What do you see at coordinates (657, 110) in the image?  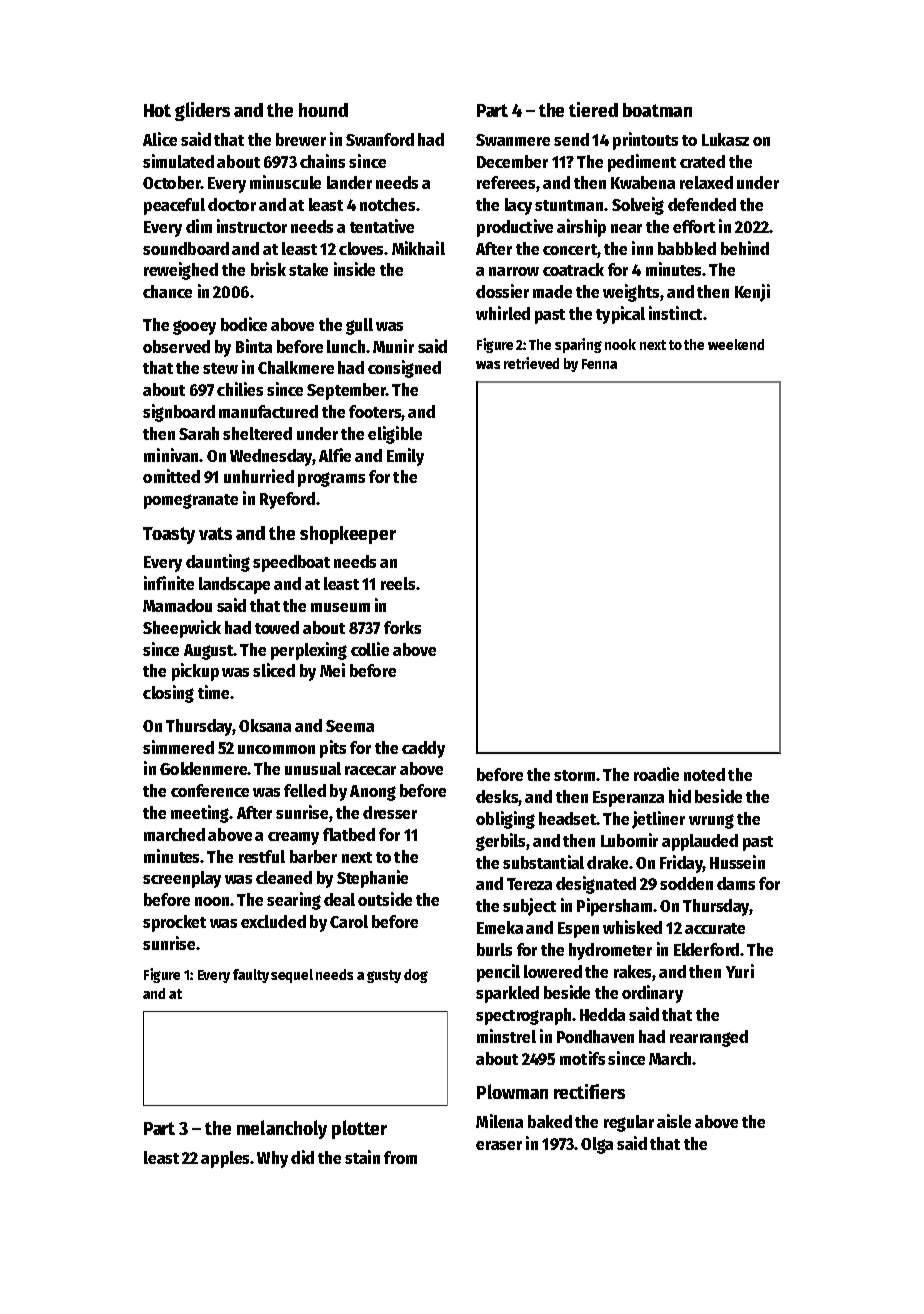 I see `boatman` at bounding box center [657, 110].
